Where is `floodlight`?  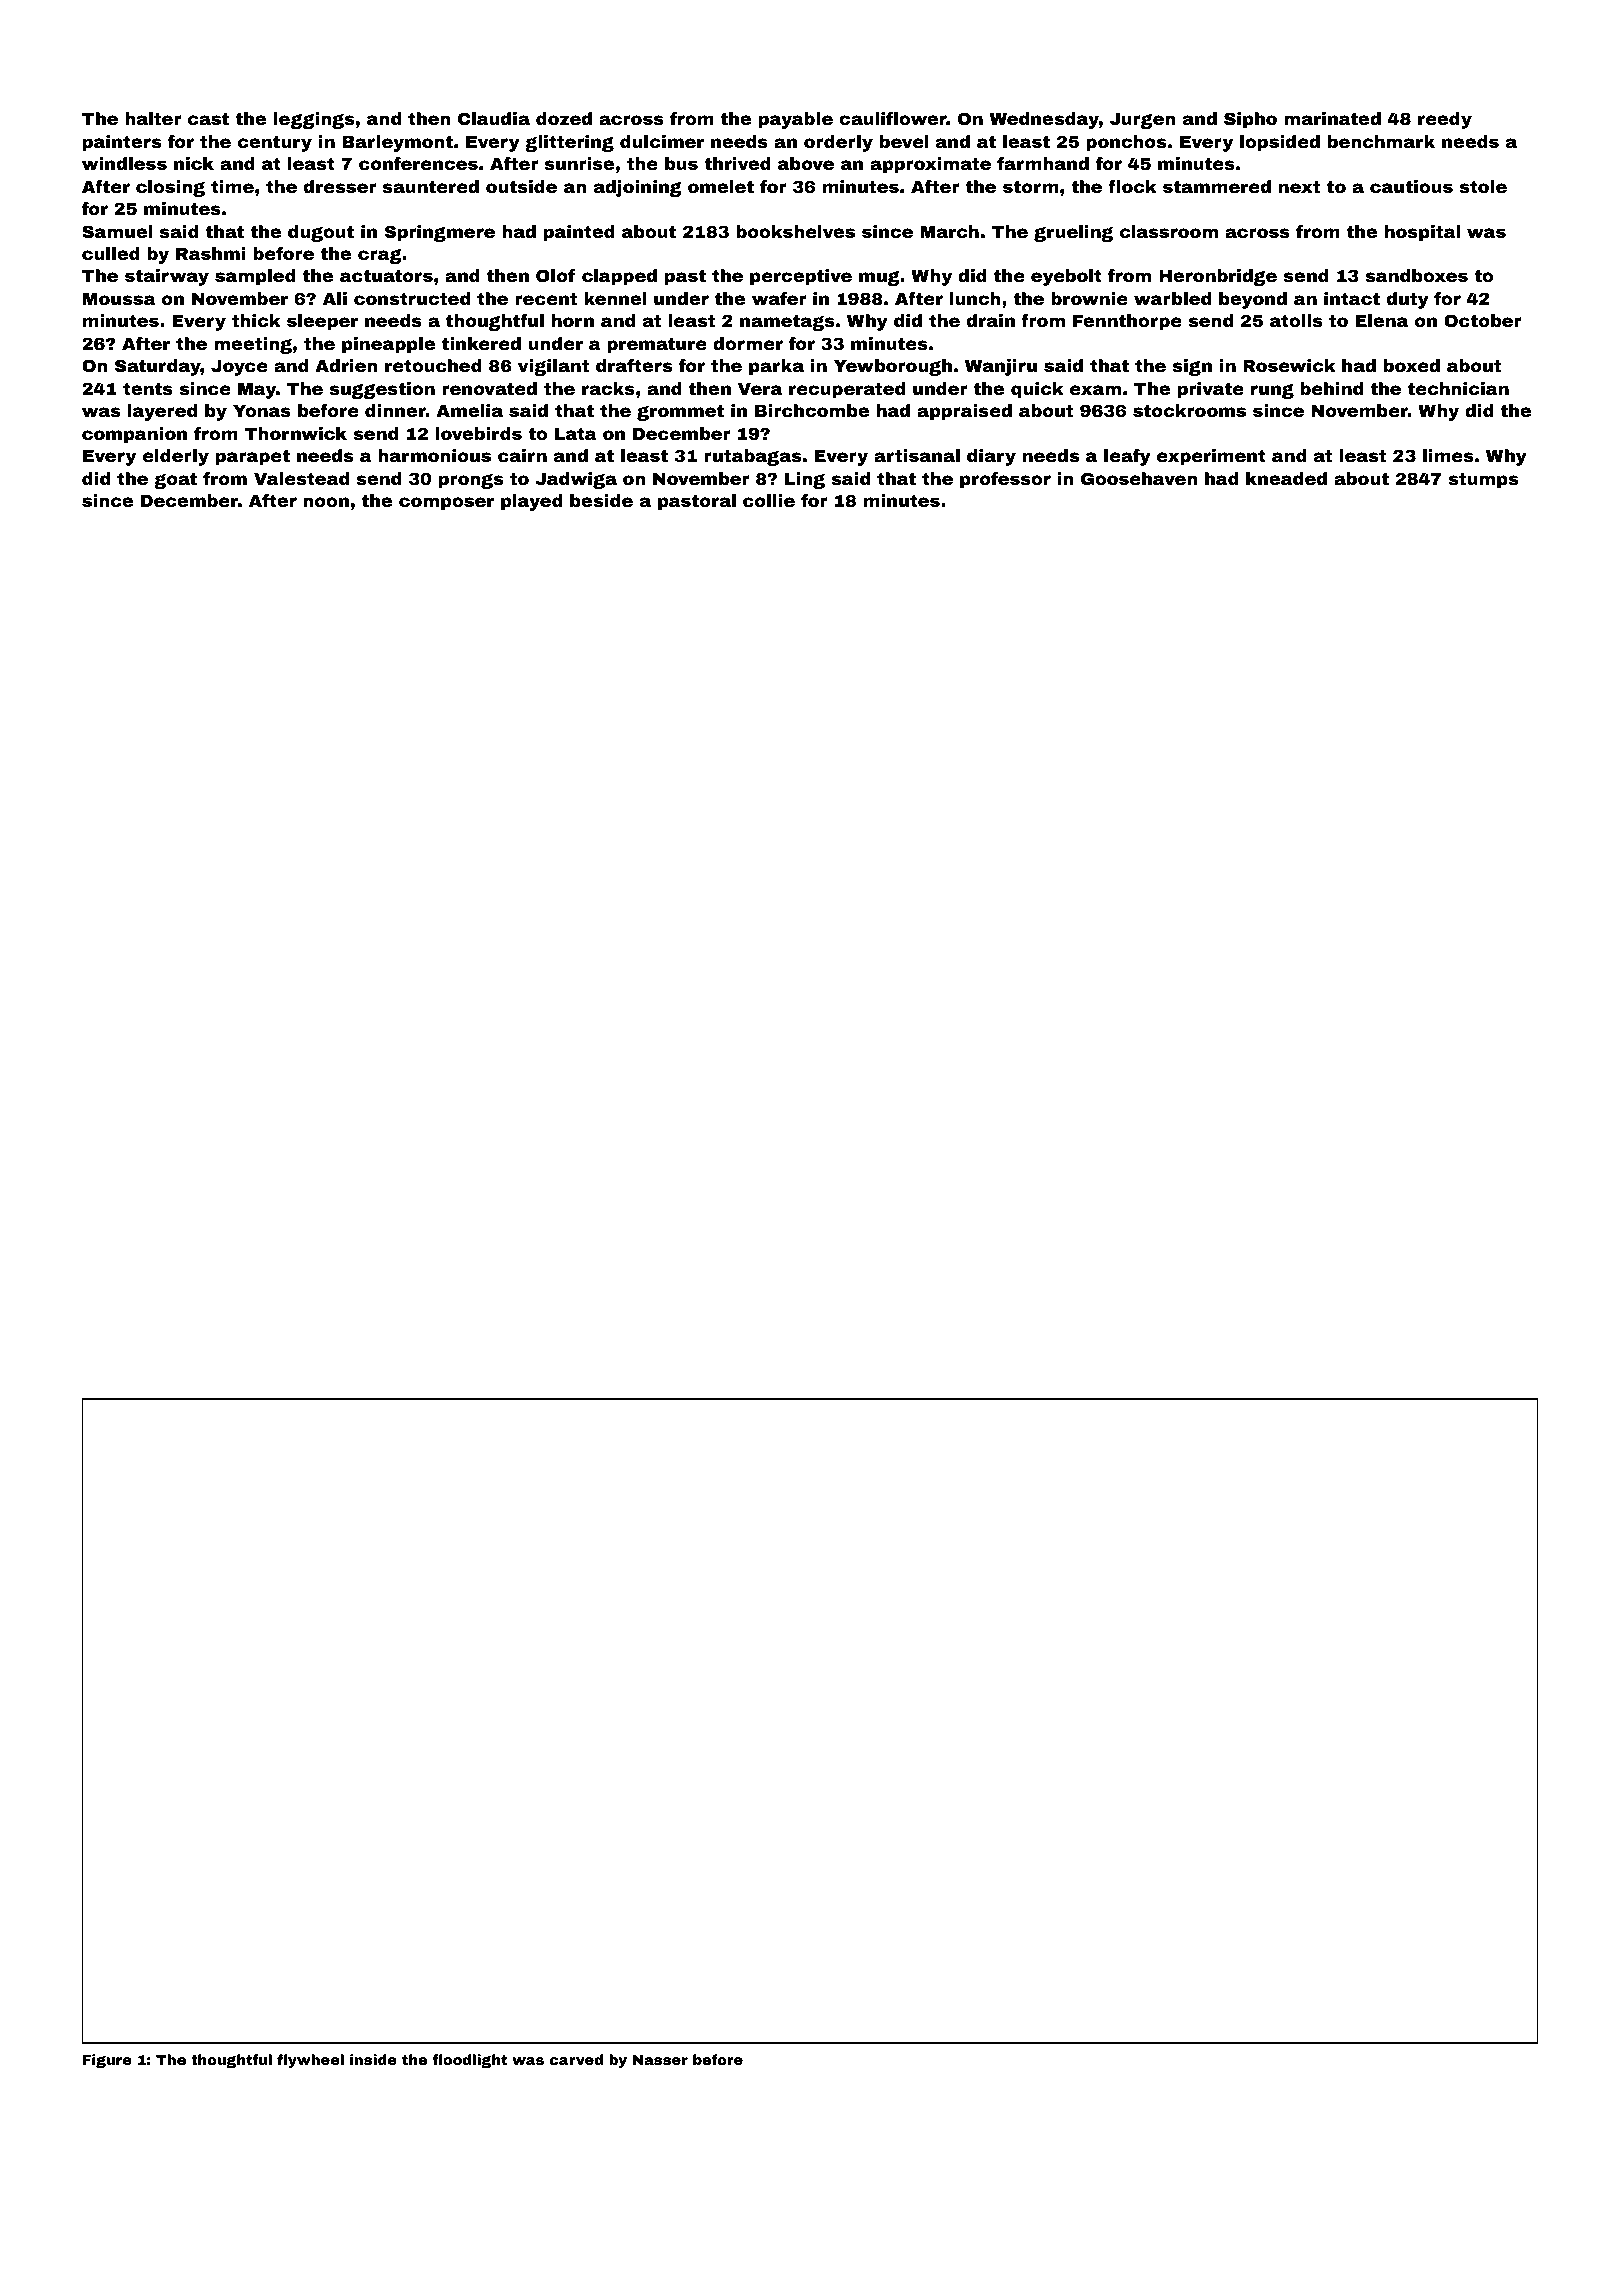
floodlight is located at coordinates (469, 2061).
